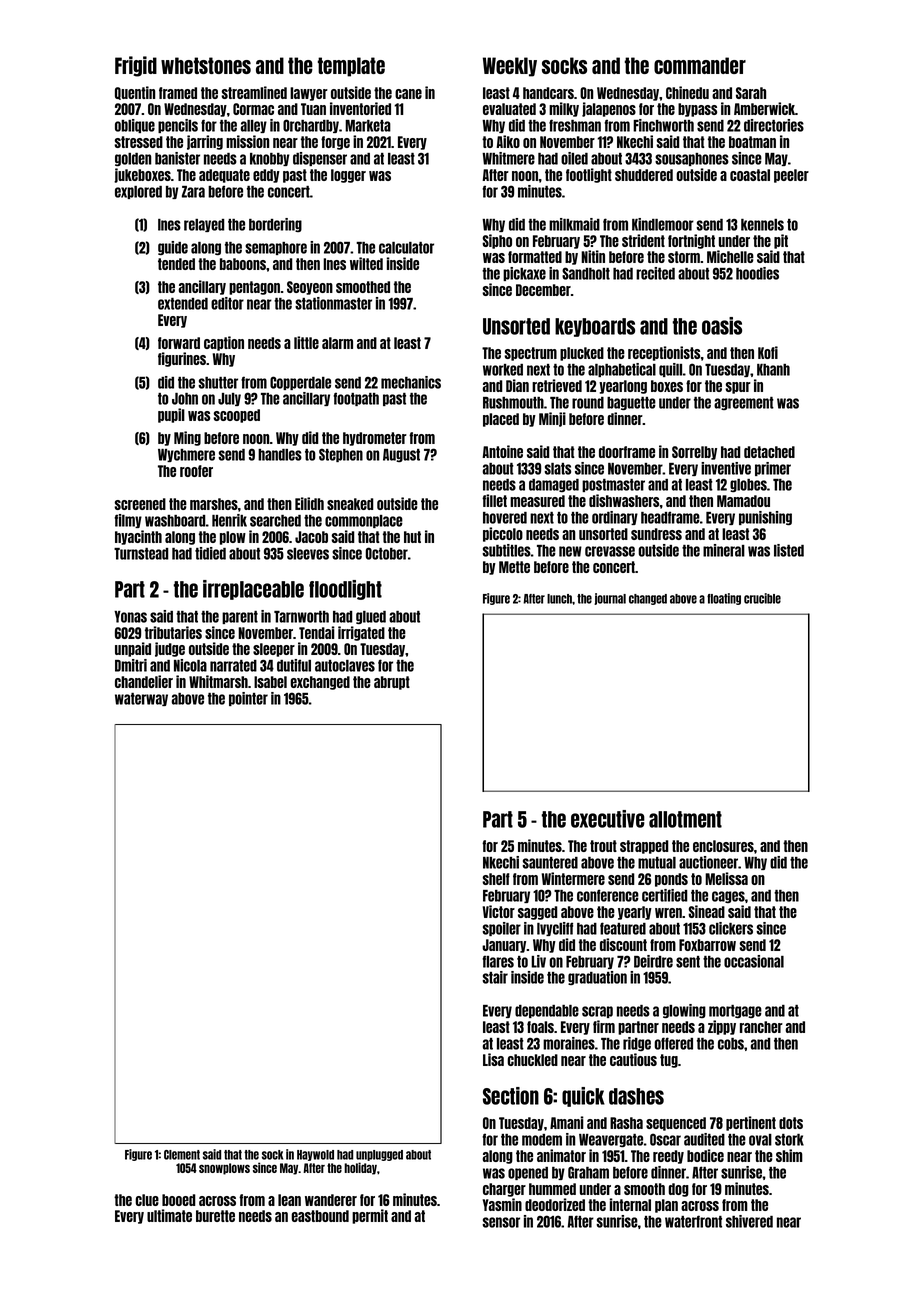 The width and height of the image is (924, 1308). What do you see at coordinates (182, 1155) in the image?
I see `Clement` at bounding box center [182, 1155].
